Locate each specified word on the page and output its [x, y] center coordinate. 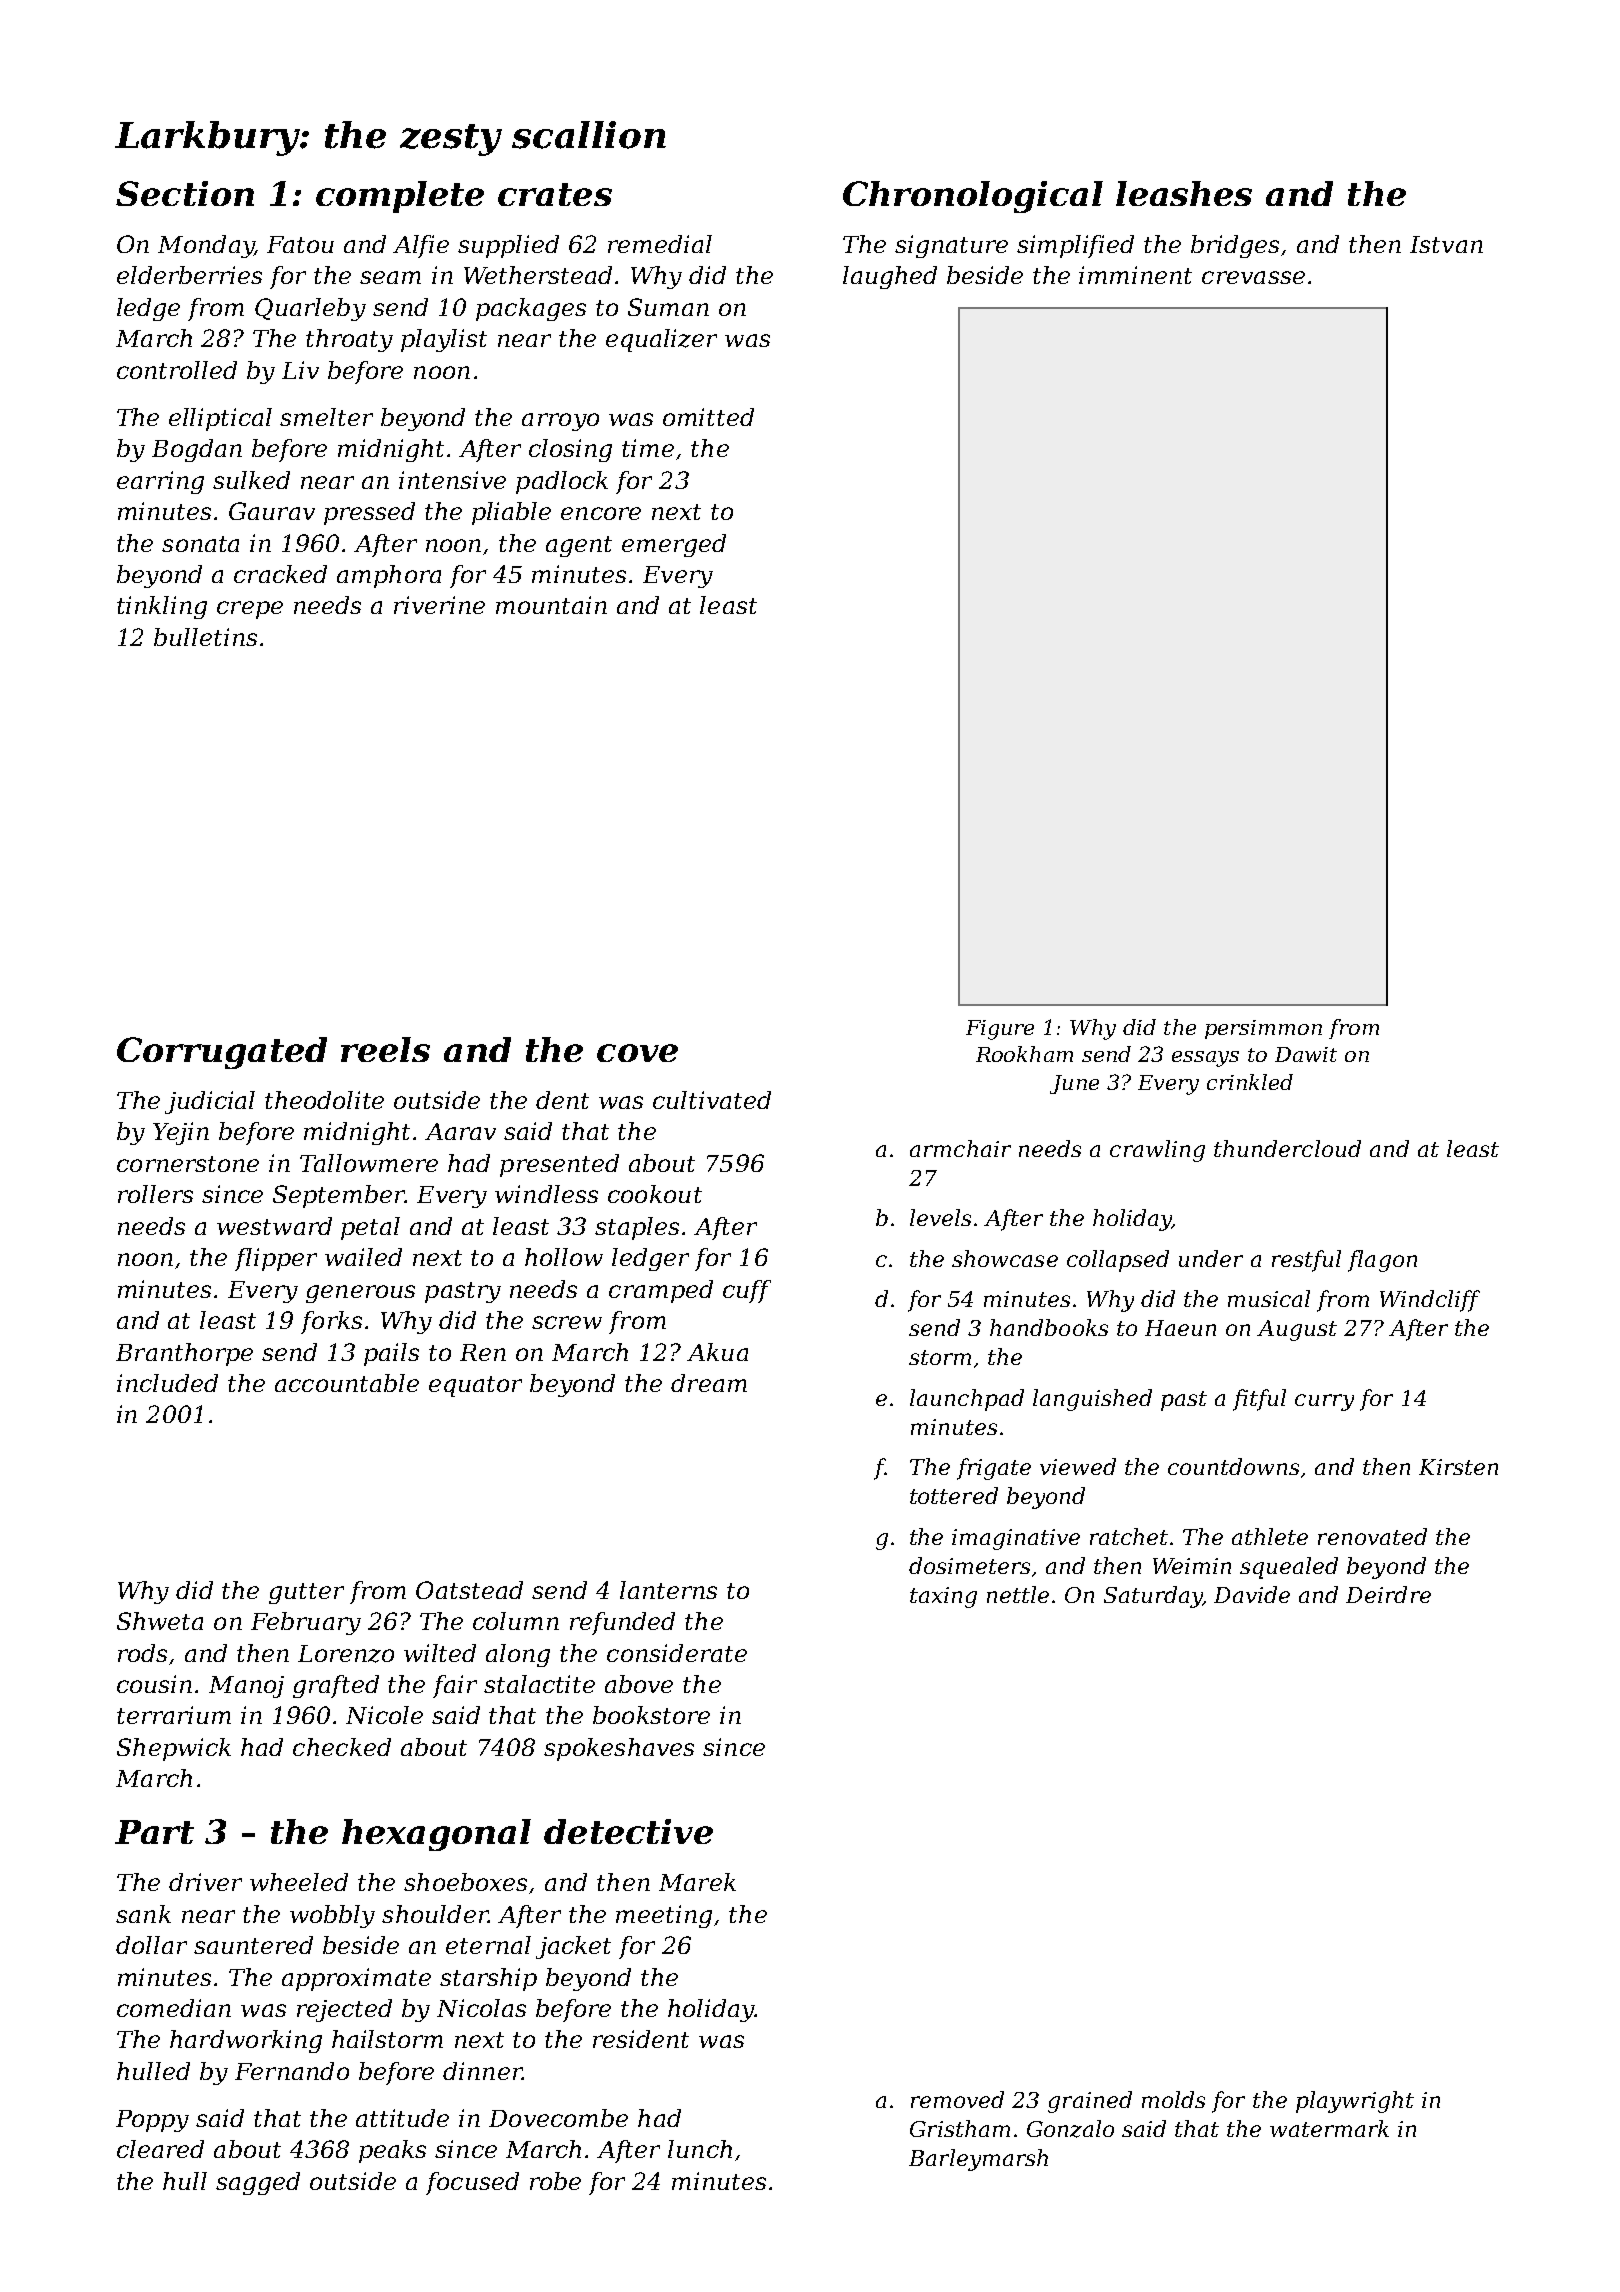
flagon [1382, 1261]
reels [385, 1049]
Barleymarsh [978, 2160]
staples [637, 1228]
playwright [1355, 2102]
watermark [1329, 2128]
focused [472, 2183]
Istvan [1446, 244]
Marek [697, 1882]
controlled [177, 370]
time [648, 448]
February [306, 1623]
